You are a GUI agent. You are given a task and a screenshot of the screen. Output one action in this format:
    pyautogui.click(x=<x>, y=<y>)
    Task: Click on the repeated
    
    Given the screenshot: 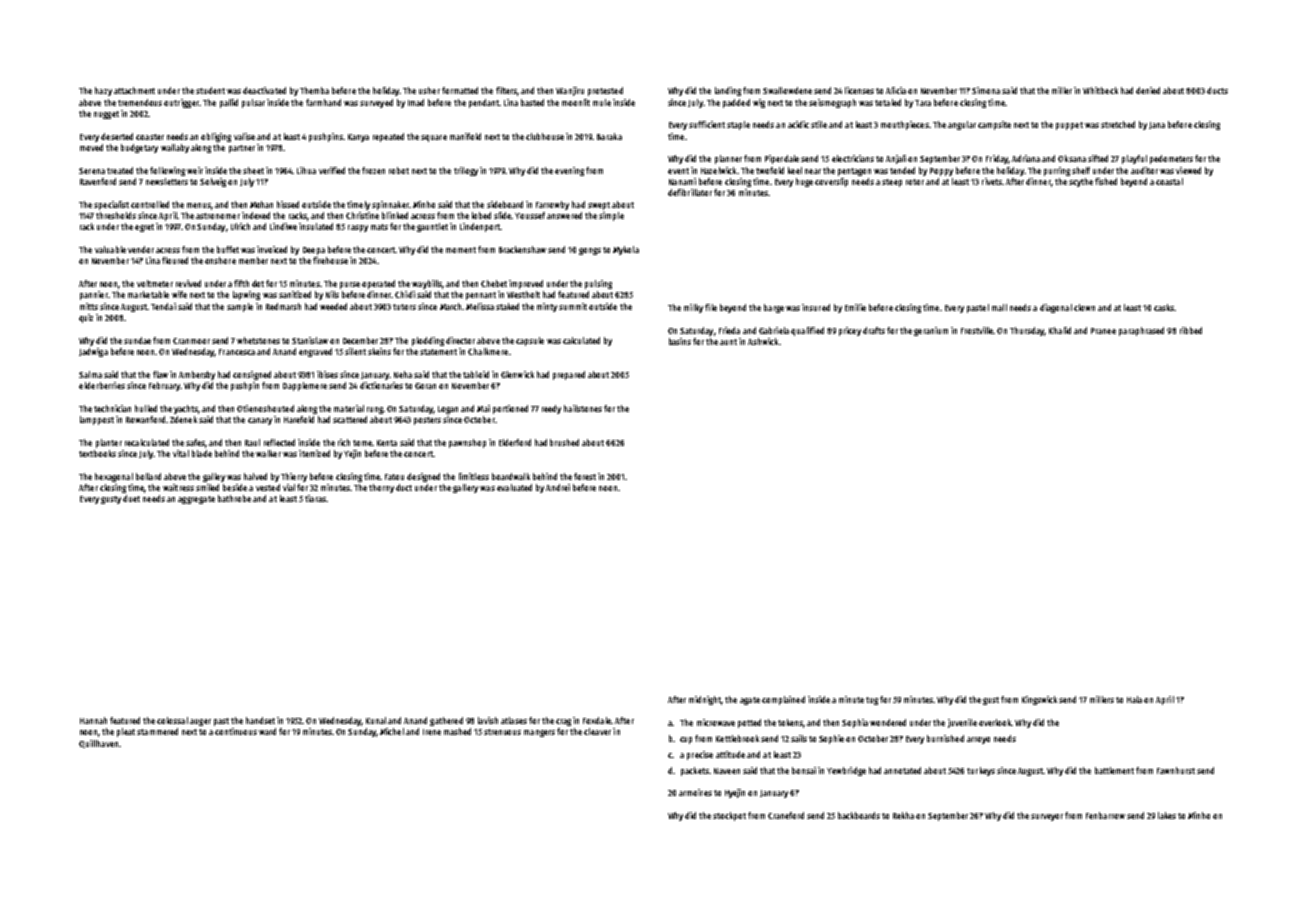 What is the action you would take?
    pyautogui.click(x=388, y=137)
